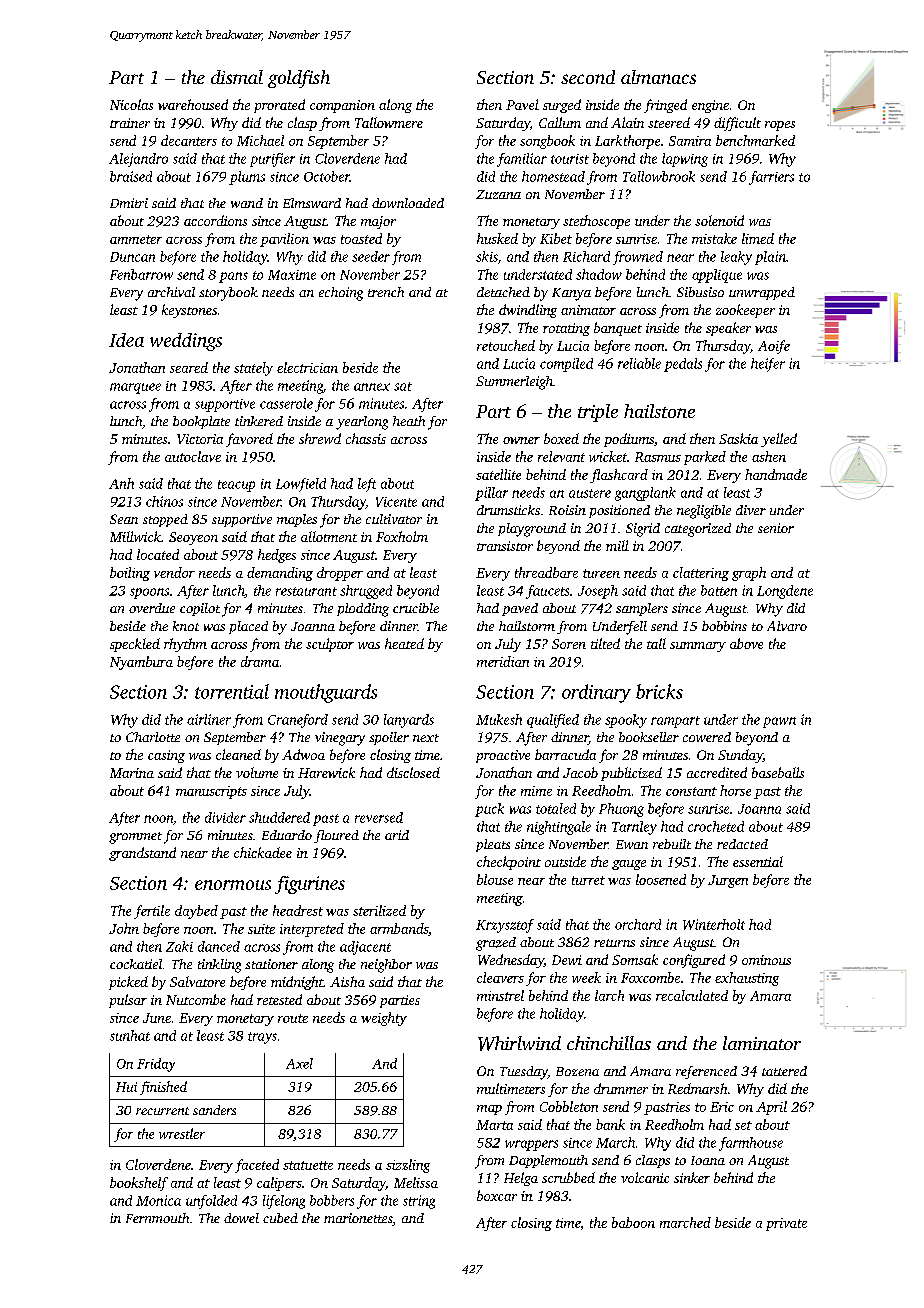  Describe the element at coordinates (706, 1072) in the screenshot. I see `referenced` at that location.
